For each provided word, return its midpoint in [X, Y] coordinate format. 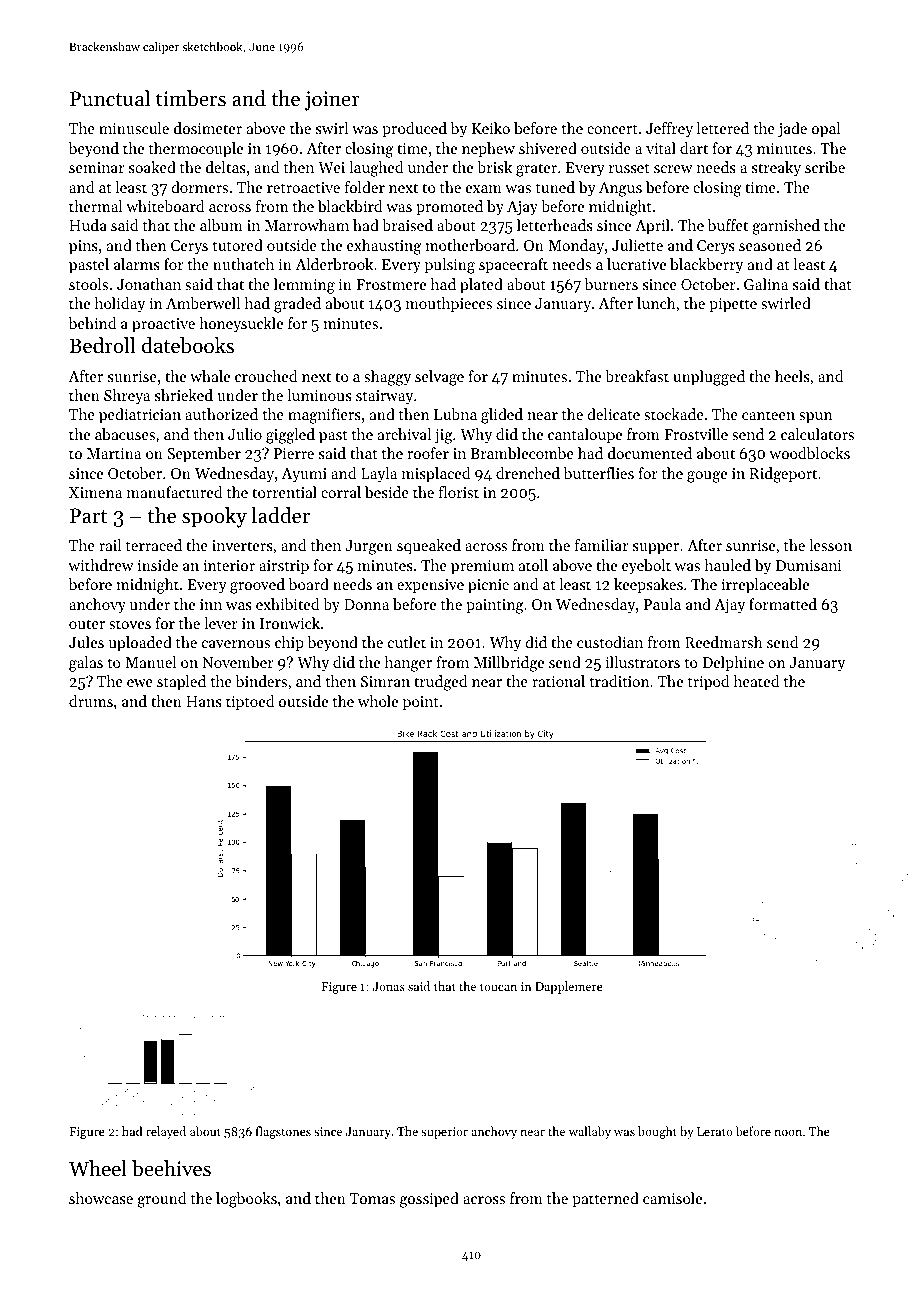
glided [502, 416]
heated [756, 681]
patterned [605, 1199]
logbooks [246, 1200]
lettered [722, 128]
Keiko [491, 128]
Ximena [95, 492]
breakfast [637, 376]
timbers [191, 98]
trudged [440, 683]
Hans [204, 701]
